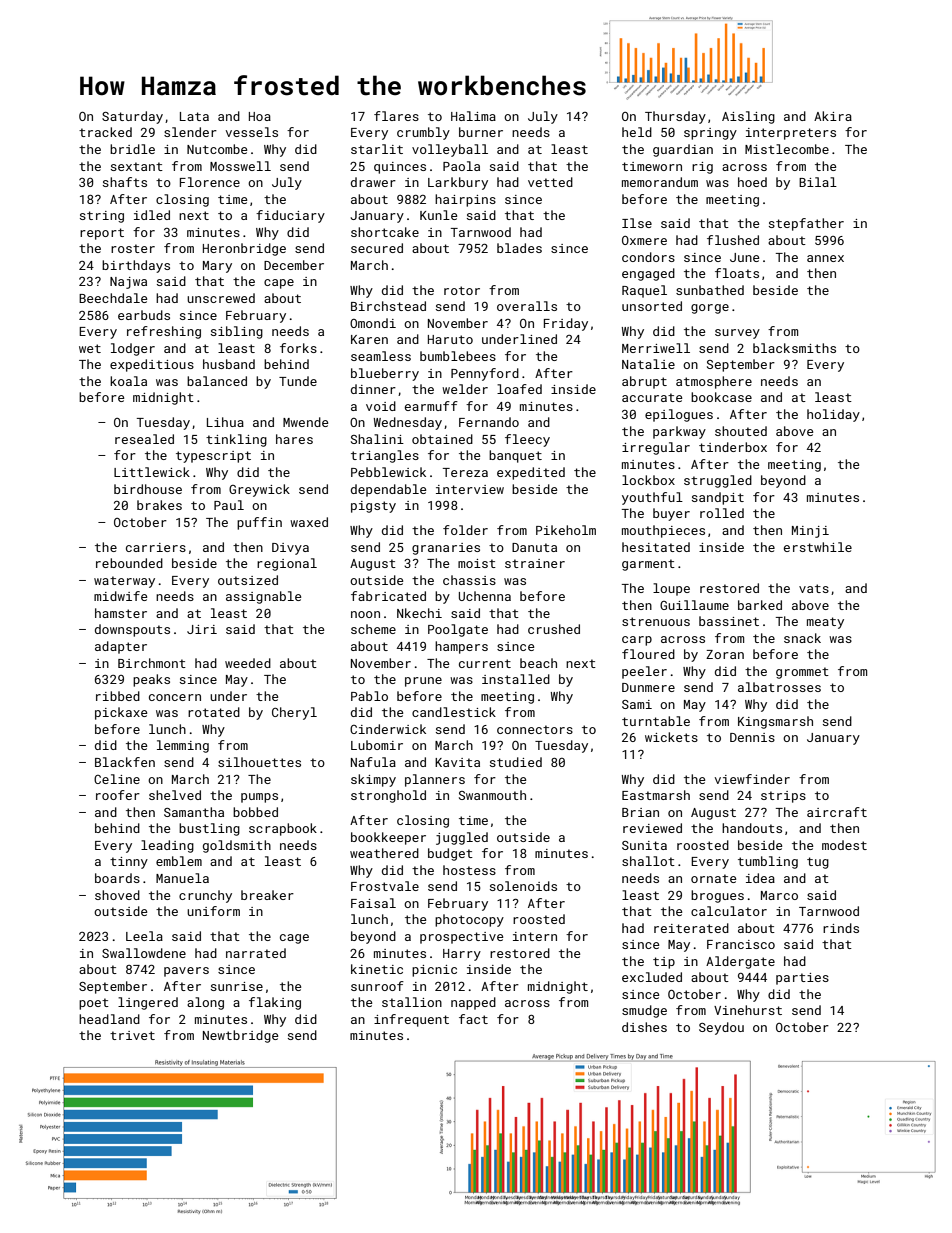 The width and height of the image is (952, 1233). Describe the element at coordinates (377, 439) in the image. I see `Shalini` at that location.
